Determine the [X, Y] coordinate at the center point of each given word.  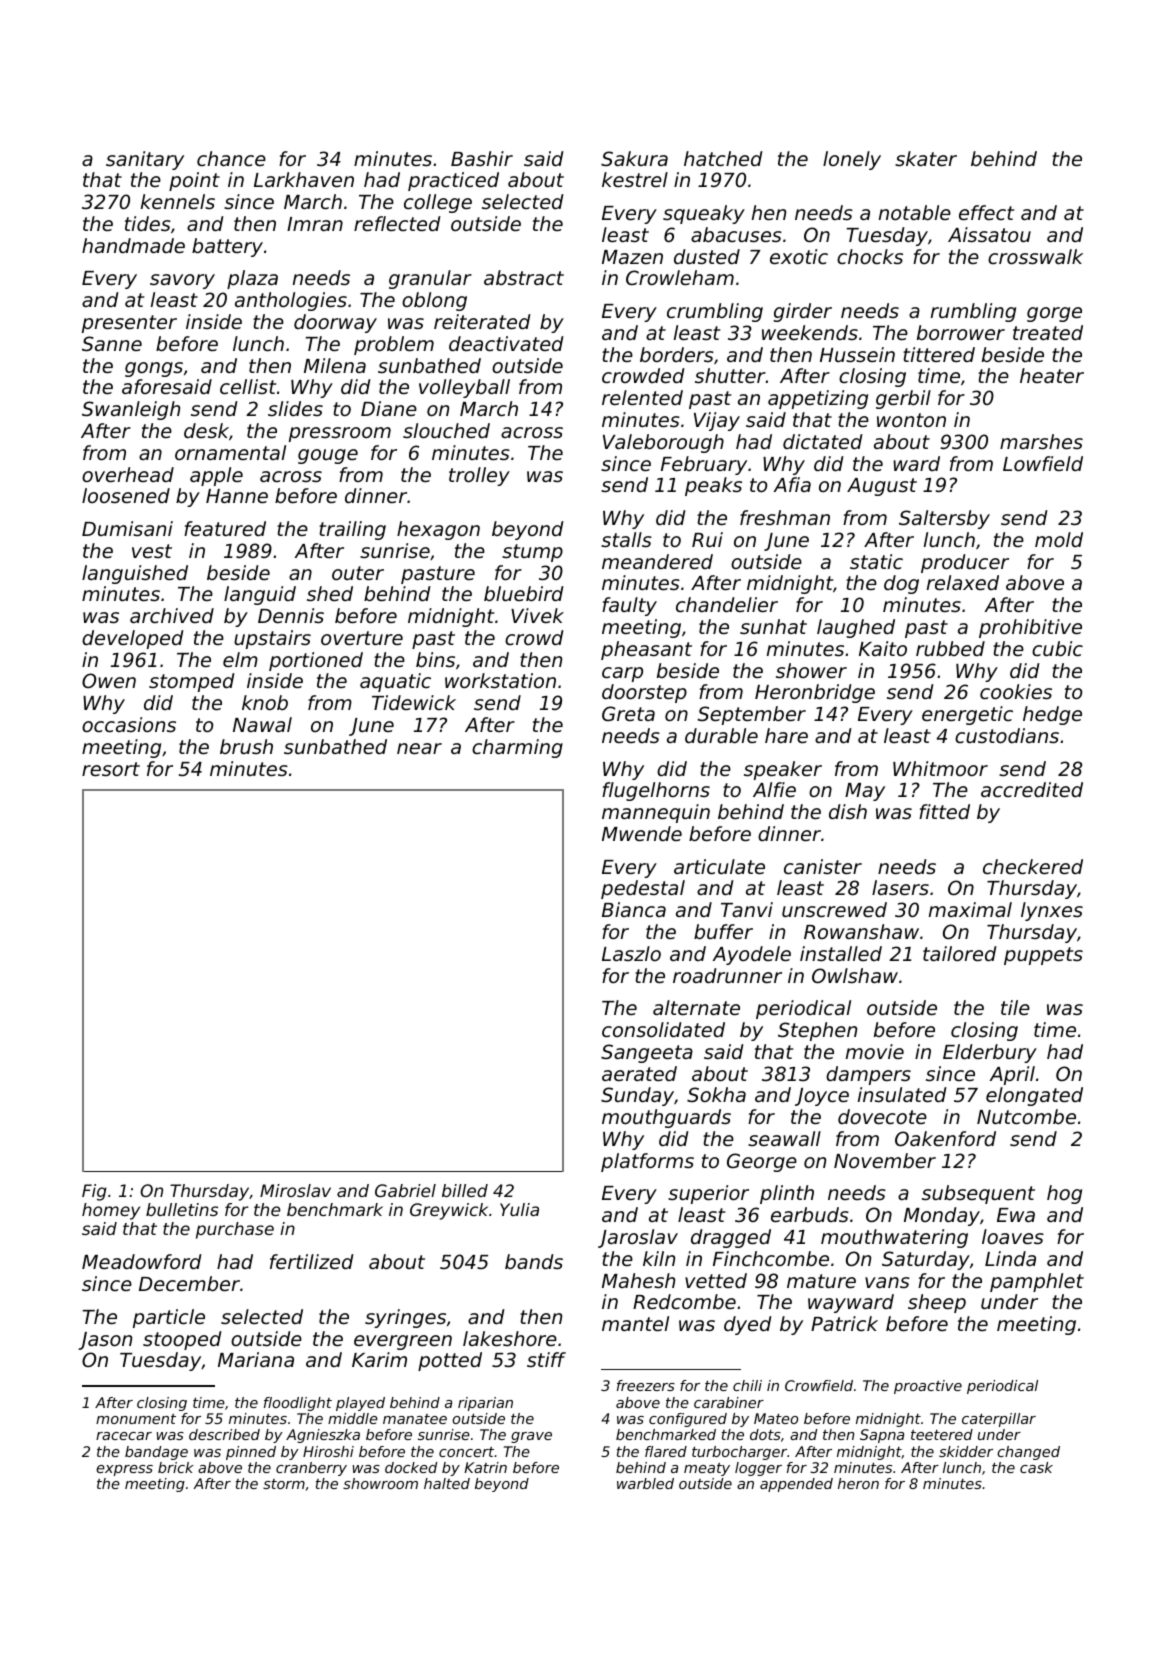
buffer [723, 931]
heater [1052, 375]
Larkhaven [304, 179]
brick [176, 1467]
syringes [405, 1318]
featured [225, 528]
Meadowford [142, 1261]
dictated [823, 441]
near [419, 748]
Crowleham [680, 277]
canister [823, 866]
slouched [446, 430]
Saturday [926, 1260]
